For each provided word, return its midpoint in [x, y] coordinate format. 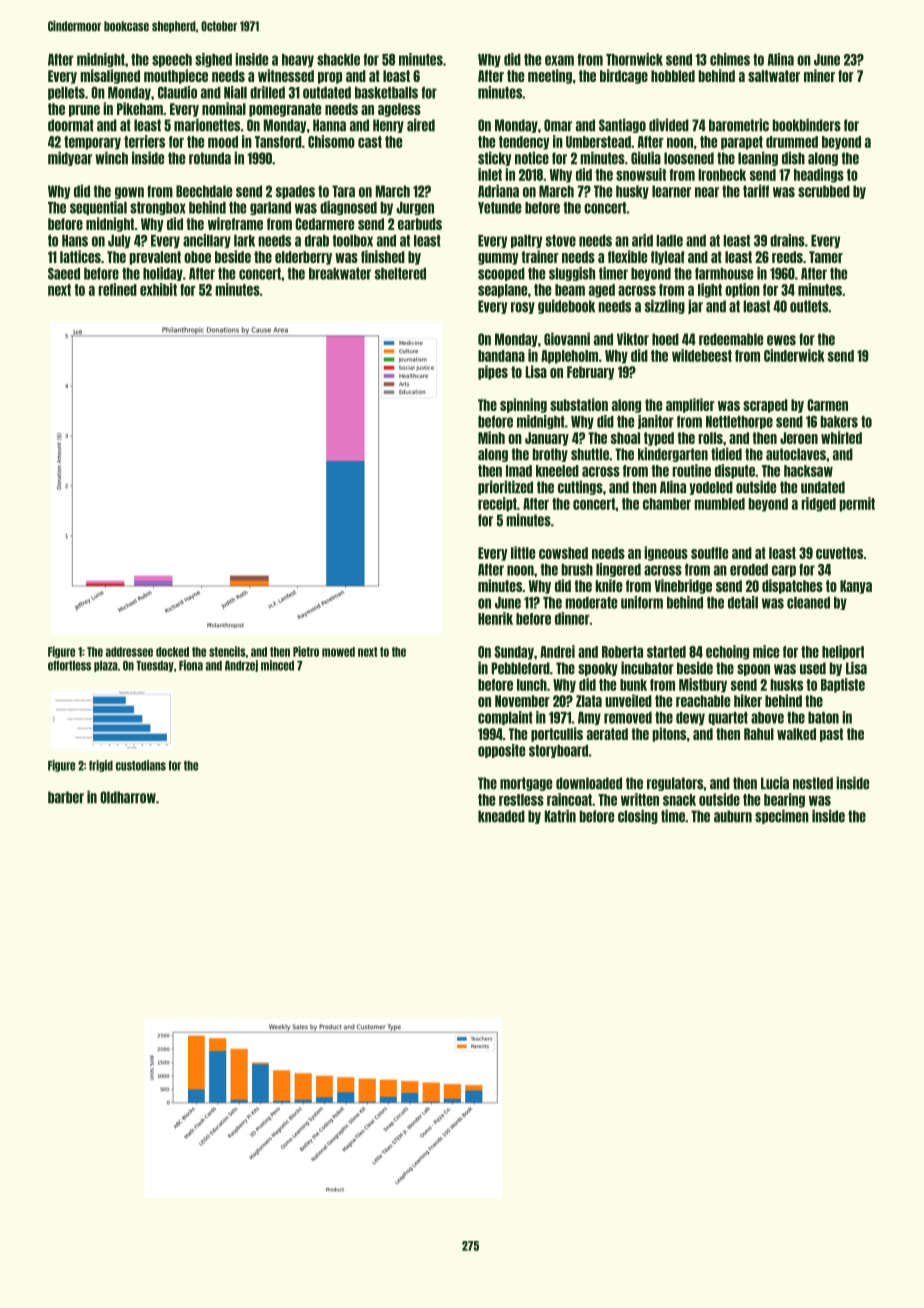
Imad [519, 471]
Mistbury [703, 685]
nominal [224, 108]
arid [642, 240]
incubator [647, 668]
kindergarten [673, 454]
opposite [501, 751]
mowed [338, 652]
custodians [141, 765]
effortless [69, 666]
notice [532, 158]
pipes [493, 372]
